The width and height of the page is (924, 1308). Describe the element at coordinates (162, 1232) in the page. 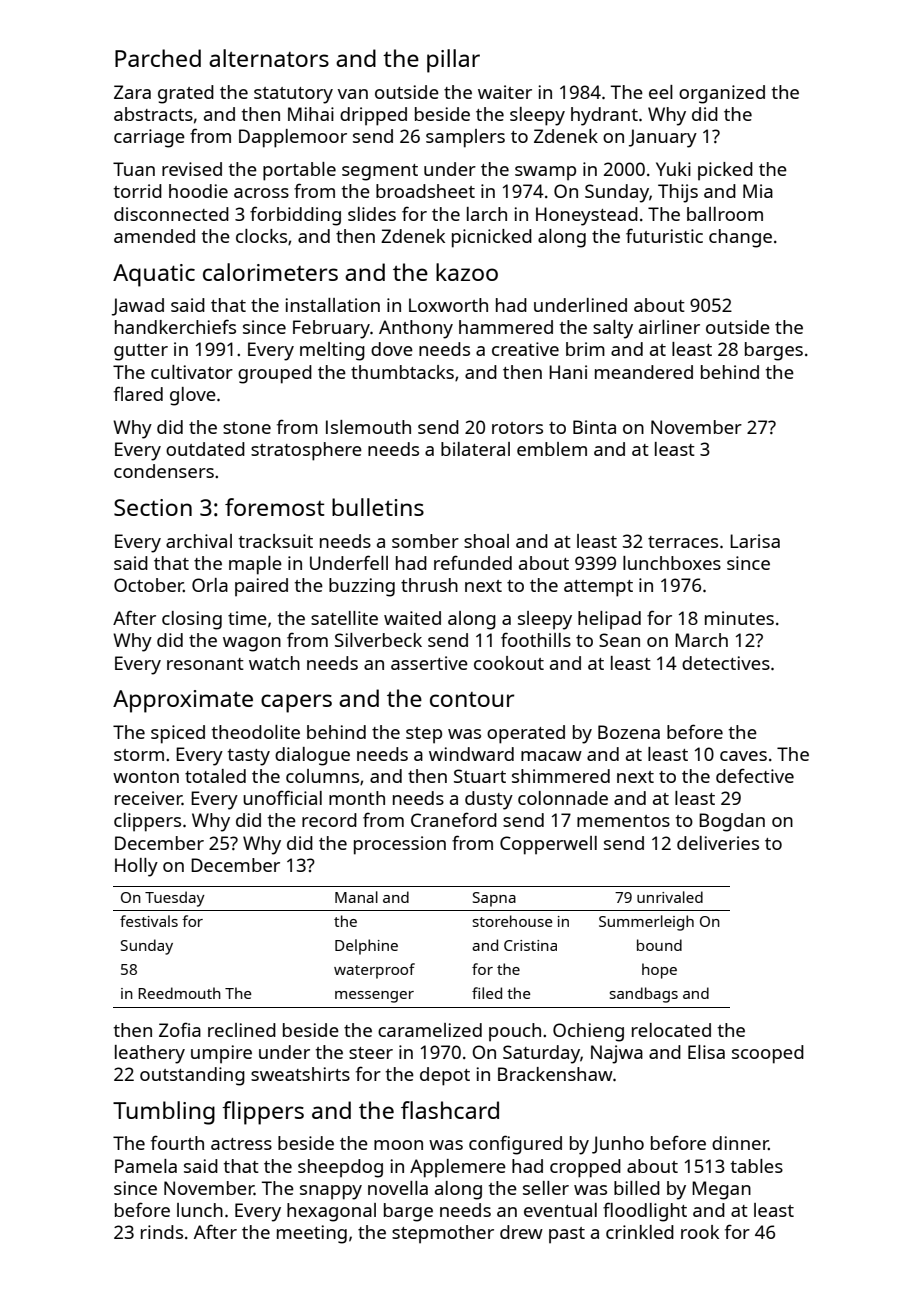

I see `rinds` at that location.
